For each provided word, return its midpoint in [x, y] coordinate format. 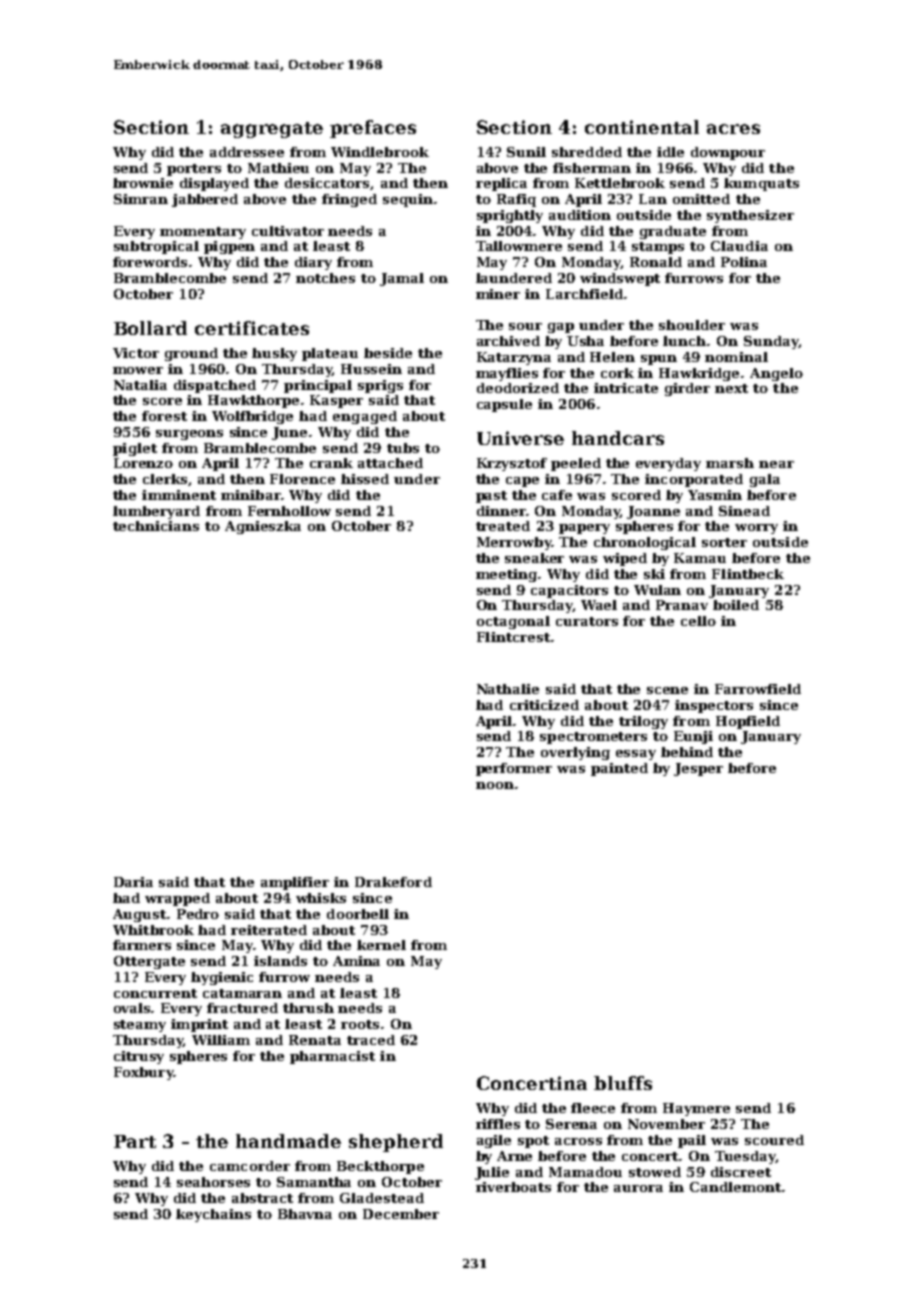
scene [667, 690]
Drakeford [393, 882]
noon [495, 785]
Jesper [698, 769]
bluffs [623, 1083]
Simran [141, 199]
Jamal [402, 279]
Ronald [656, 262]
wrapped [177, 899]
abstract [262, 1198]
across [578, 1141]
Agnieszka [263, 527]
